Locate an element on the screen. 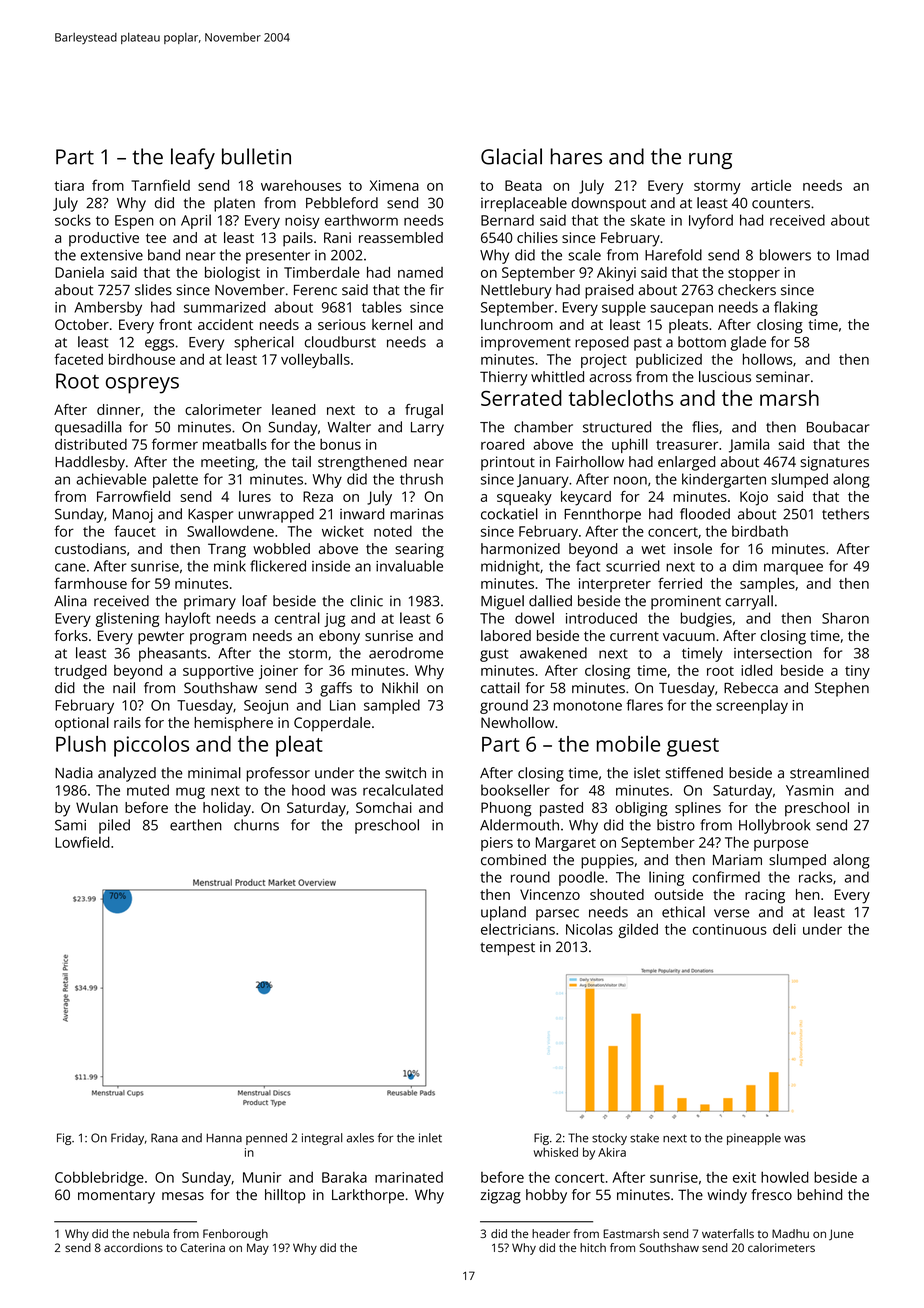  Madhu is located at coordinates (790, 1233).
